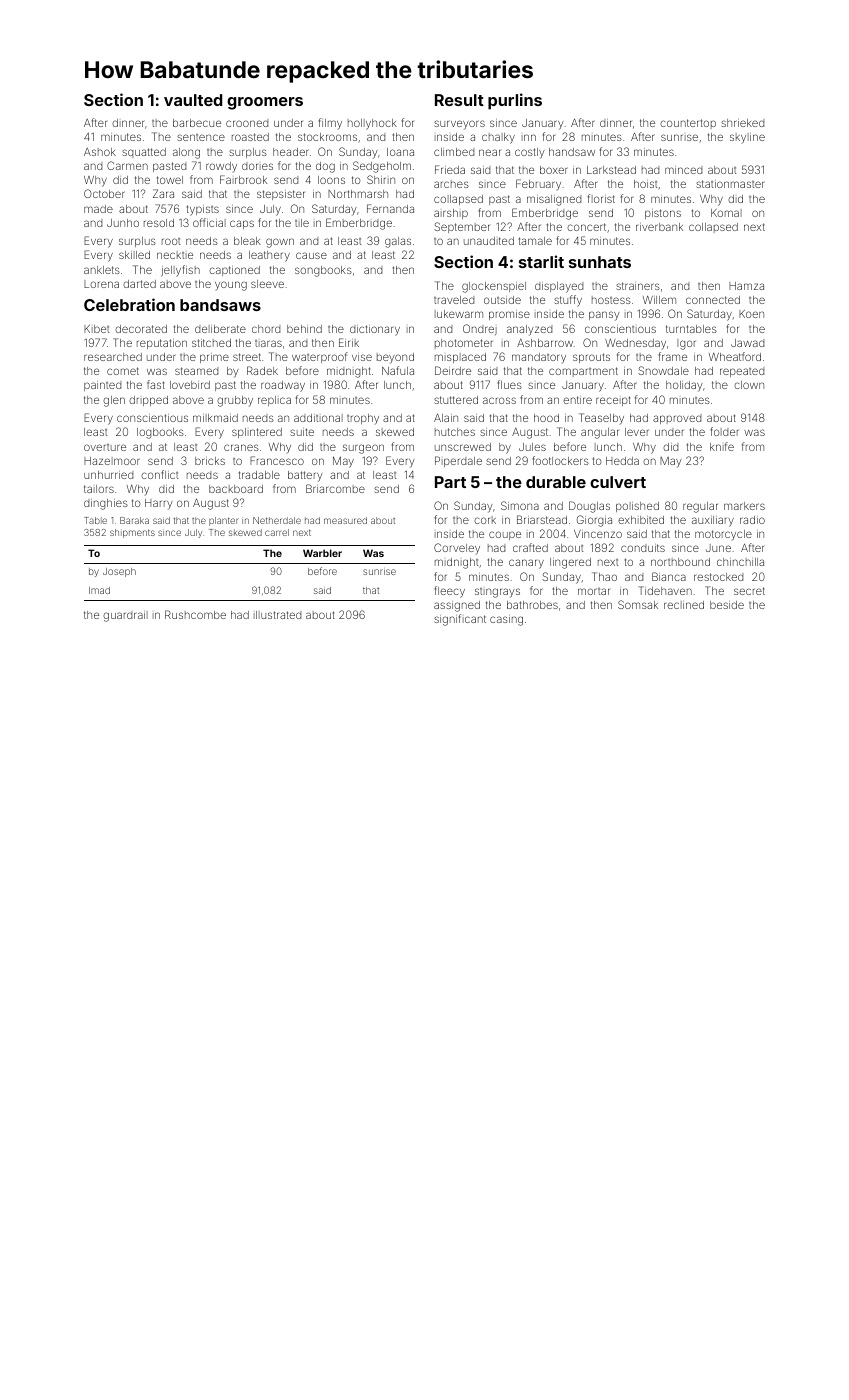  Describe the element at coordinates (726, 213) in the screenshot. I see `Komal` at that location.
